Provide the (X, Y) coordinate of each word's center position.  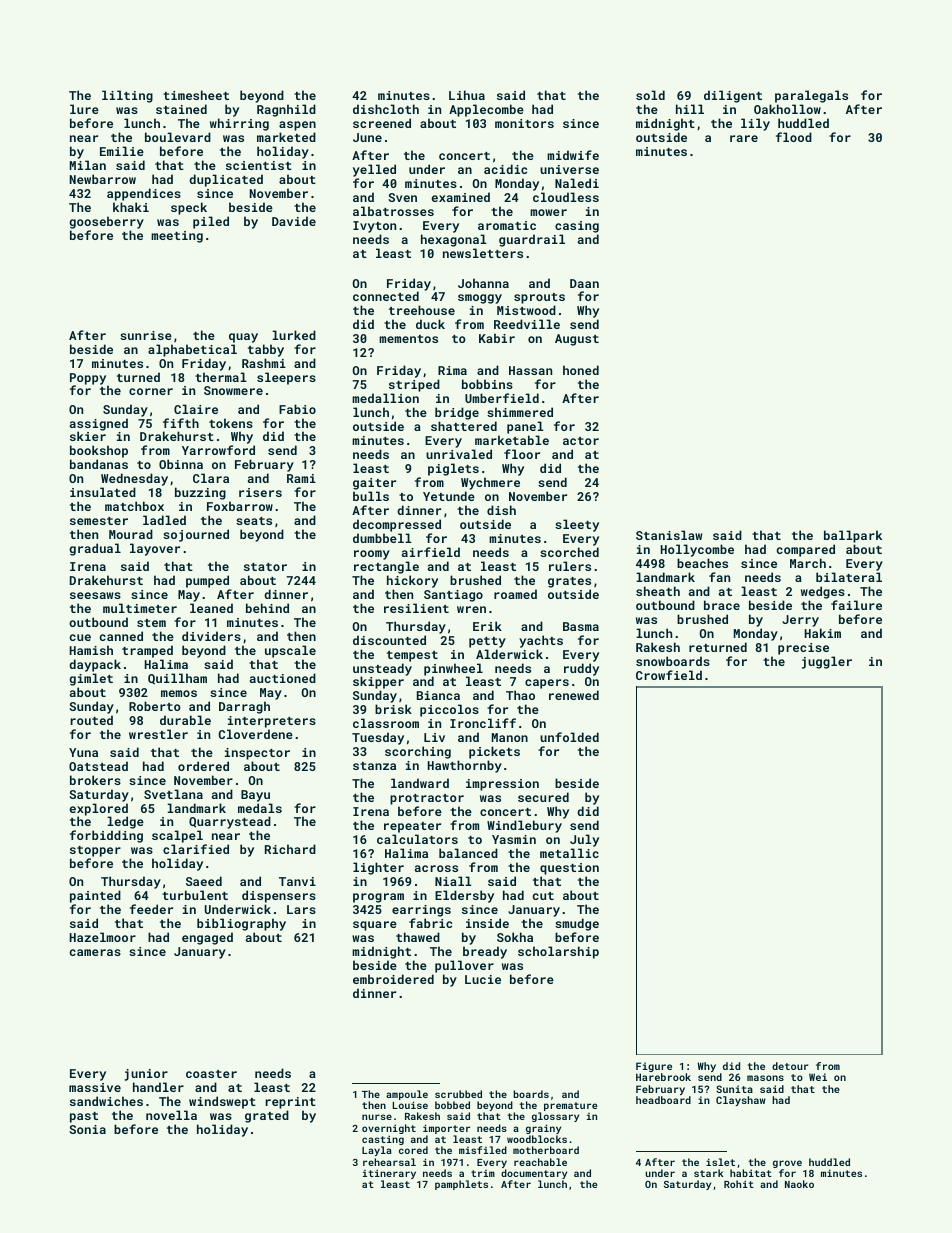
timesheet (196, 95)
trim (483, 1173)
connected (386, 296)
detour (790, 1066)
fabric (430, 923)
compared (805, 550)
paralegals (811, 96)
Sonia (87, 1129)
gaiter (374, 484)
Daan (584, 283)
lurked (294, 335)
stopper (95, 851)
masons (765, 1078)
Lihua (467, 95)
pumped (207, 581)
